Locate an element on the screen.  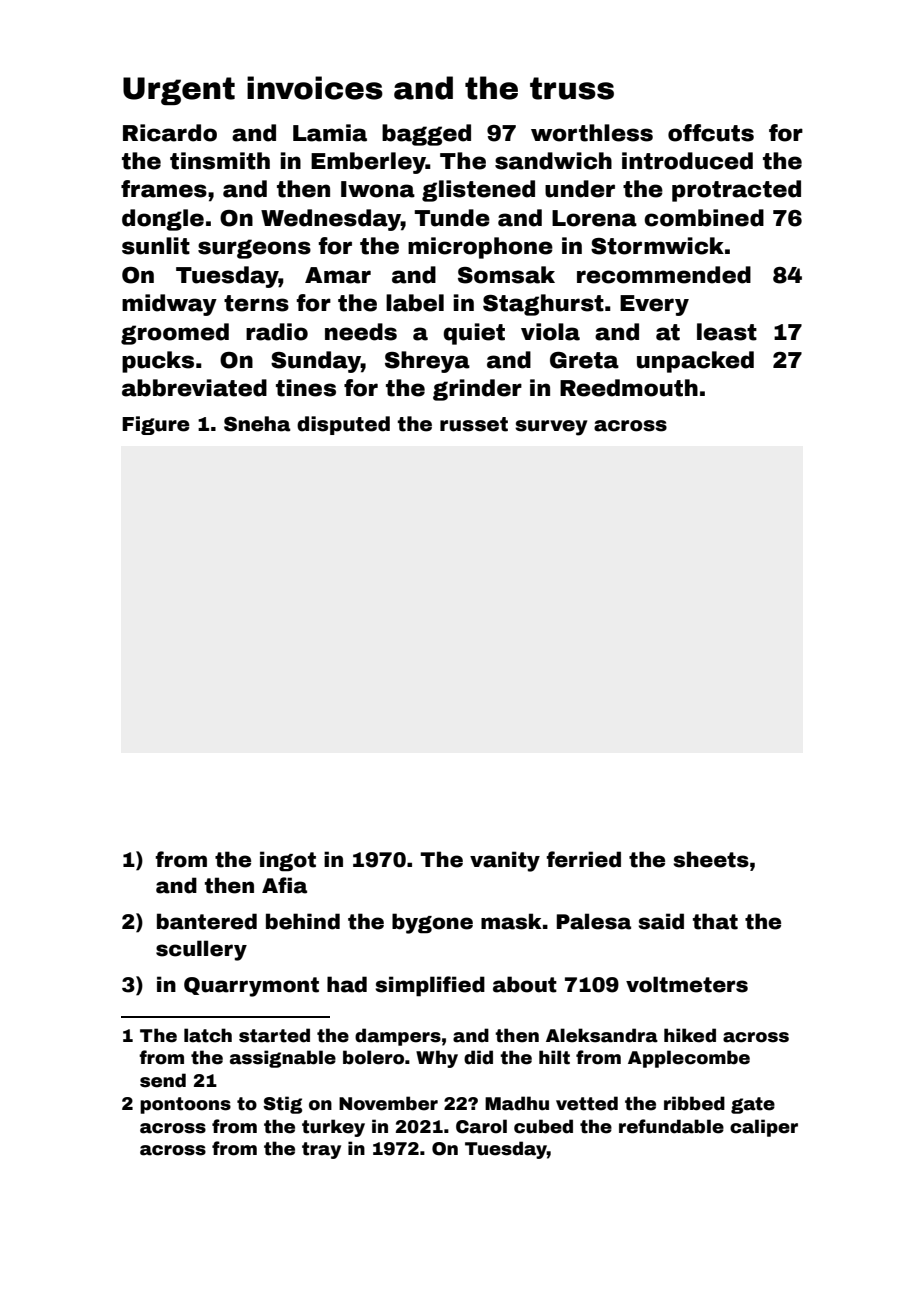
Somsak is located at coordinates (506, 275).
